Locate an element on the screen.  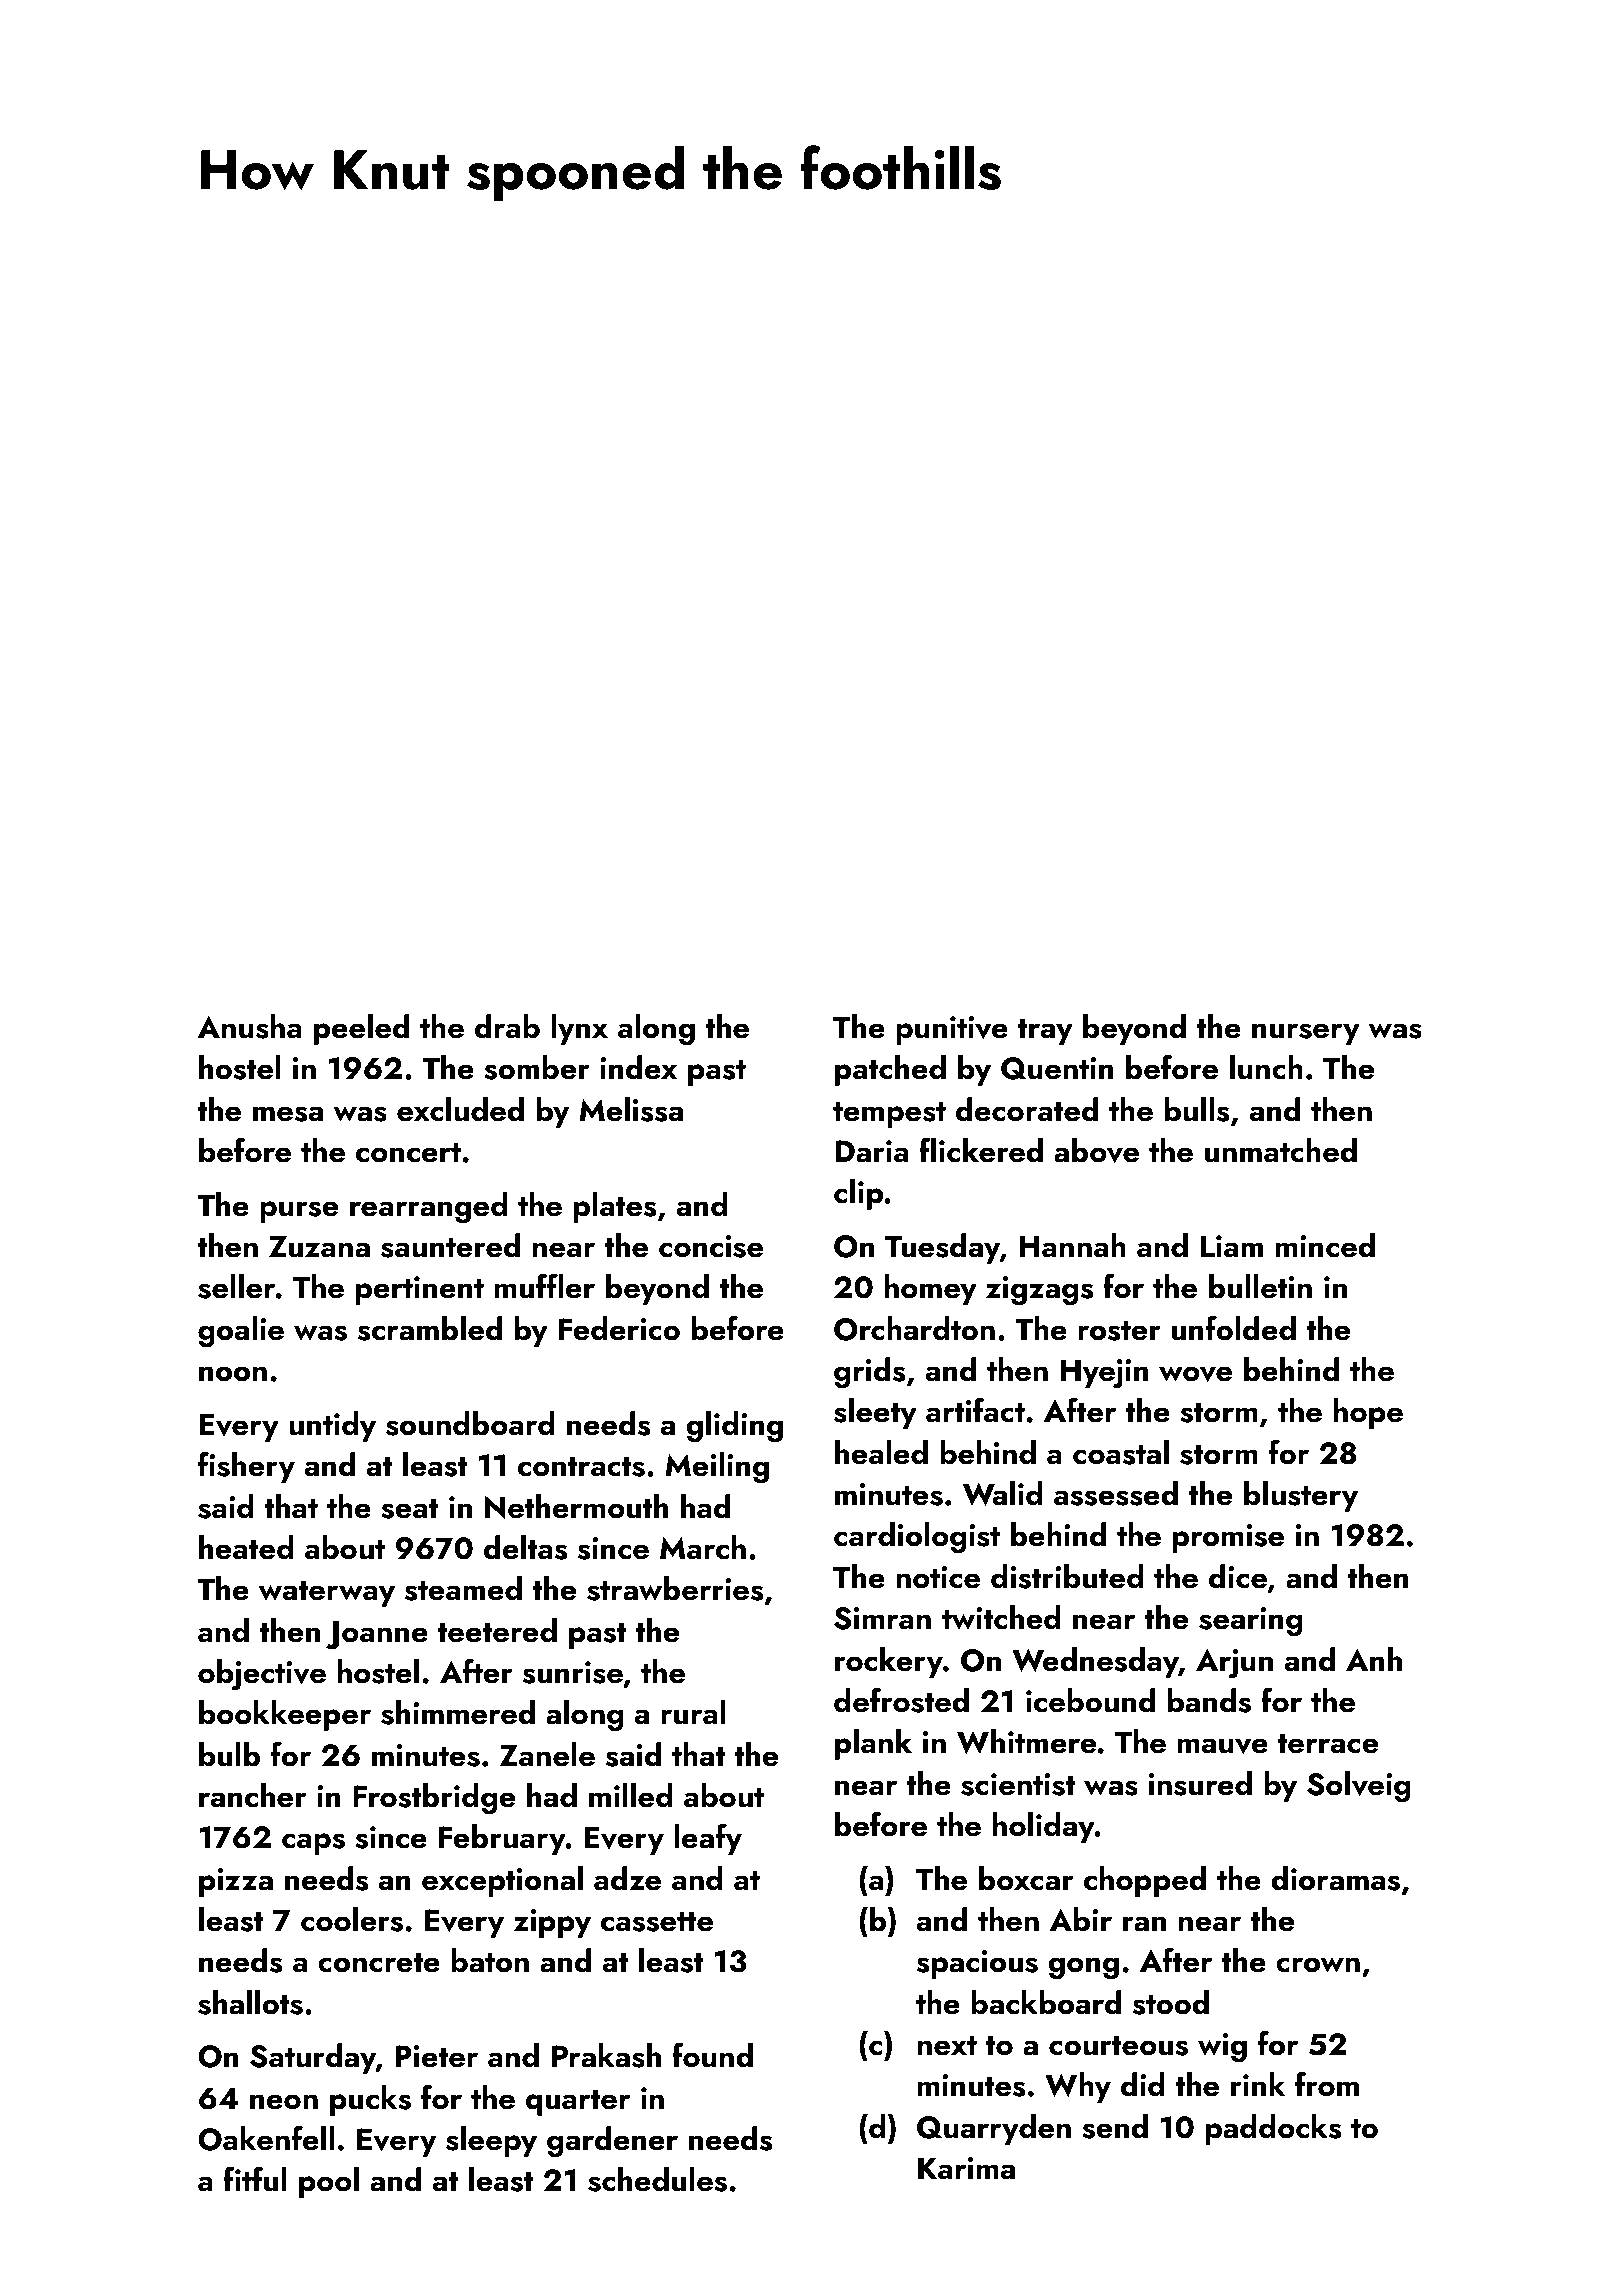
above is located at coordinates (1096, 1150).
